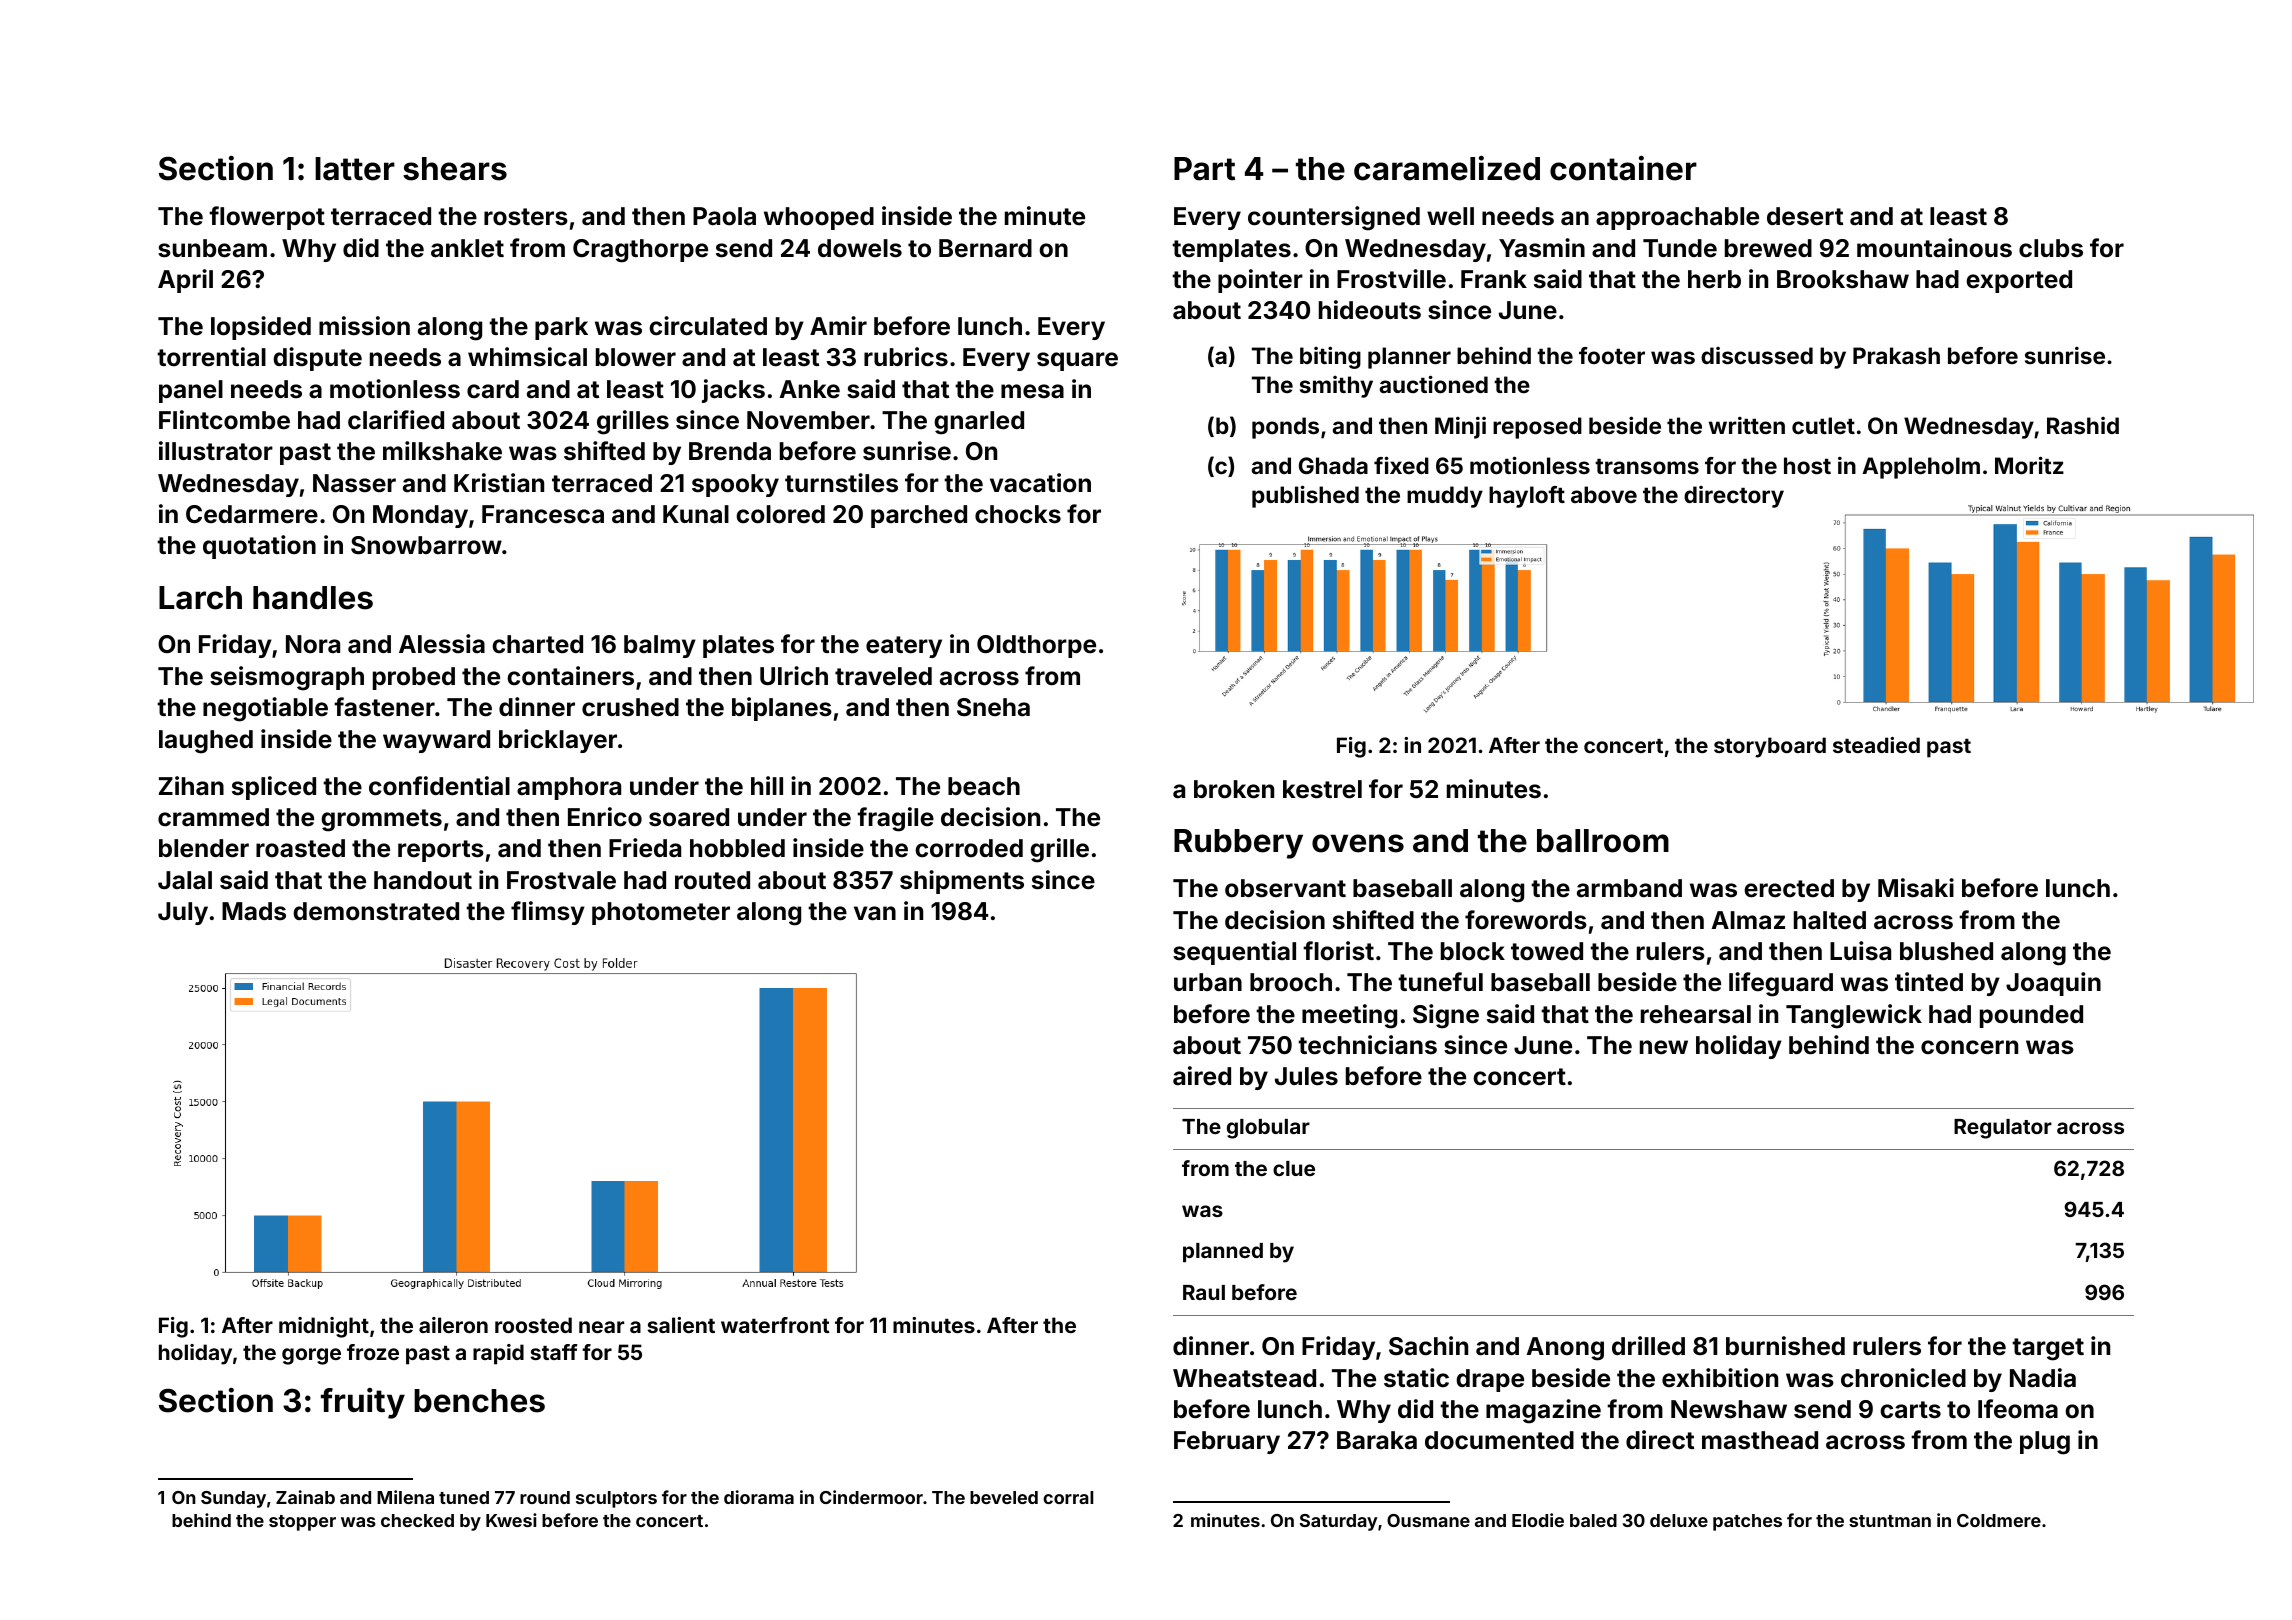  What do you see at coordinates (993, 707) in the screenshot?
I see `Sneha` at bounding box center [993, 707].
